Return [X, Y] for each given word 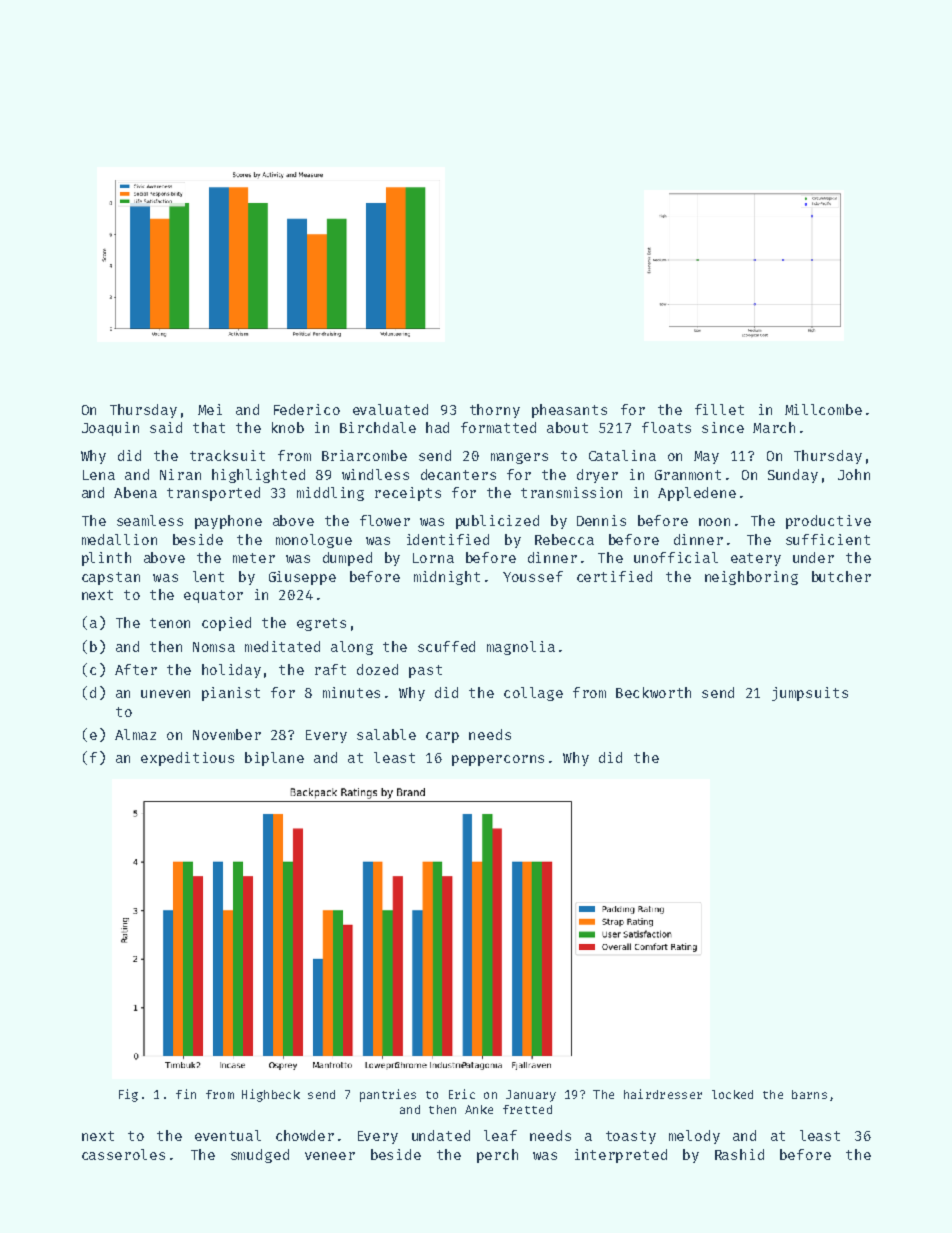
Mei [210, 409]
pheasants [569, 411]
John [854, 474]
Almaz [135, 734]
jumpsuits [810, 694]
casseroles [123, 1154]
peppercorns [498, 760]
